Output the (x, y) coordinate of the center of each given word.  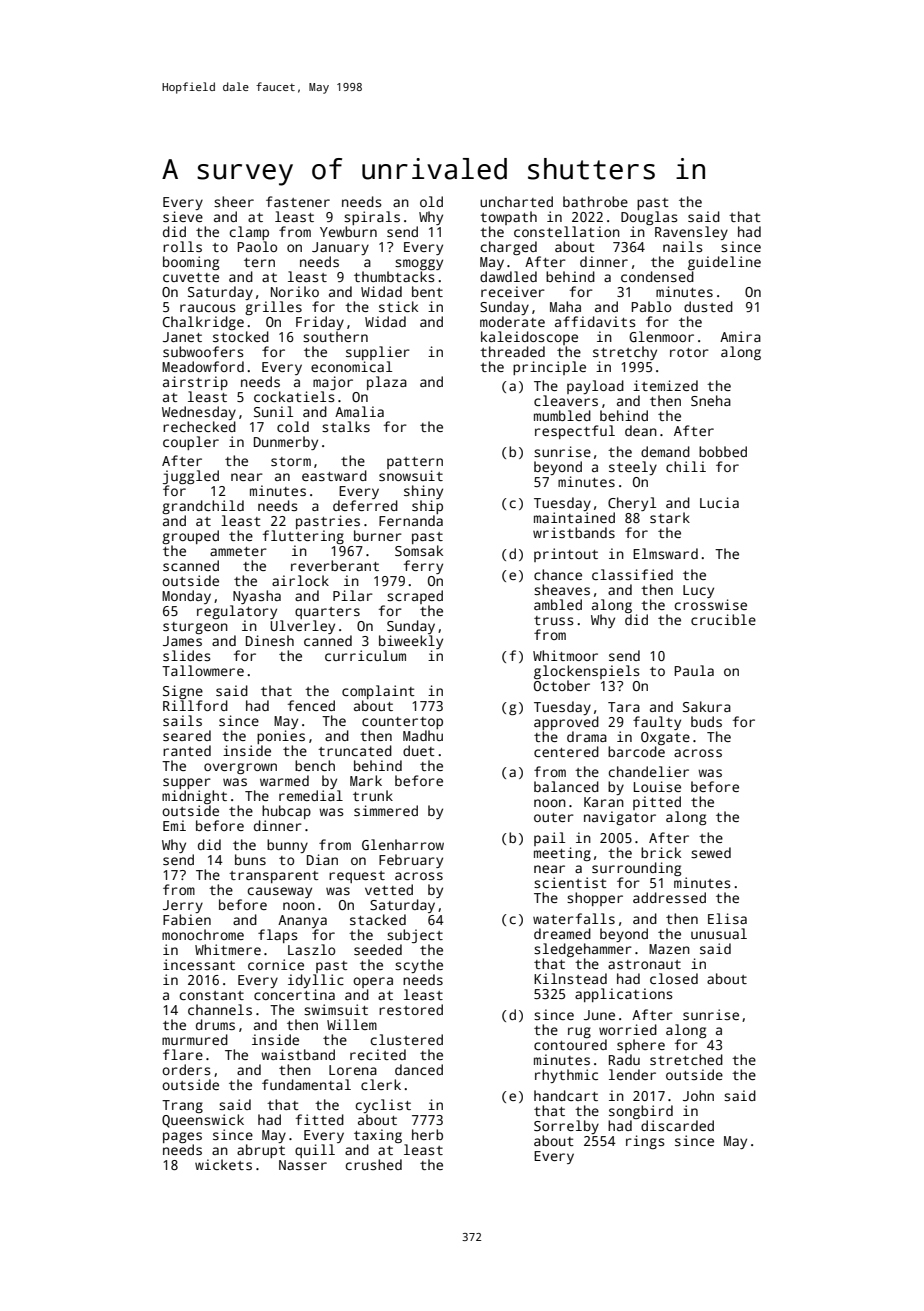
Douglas (649, 218)
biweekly (411, 642)
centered (566, 751)
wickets (223, 1164)
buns (250, 859)
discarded (677, 1125)
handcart (566, 1095)
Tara (624, 707)
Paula (694, 670)
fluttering (303, 537)
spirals (372, 218)
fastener (298, 201)
